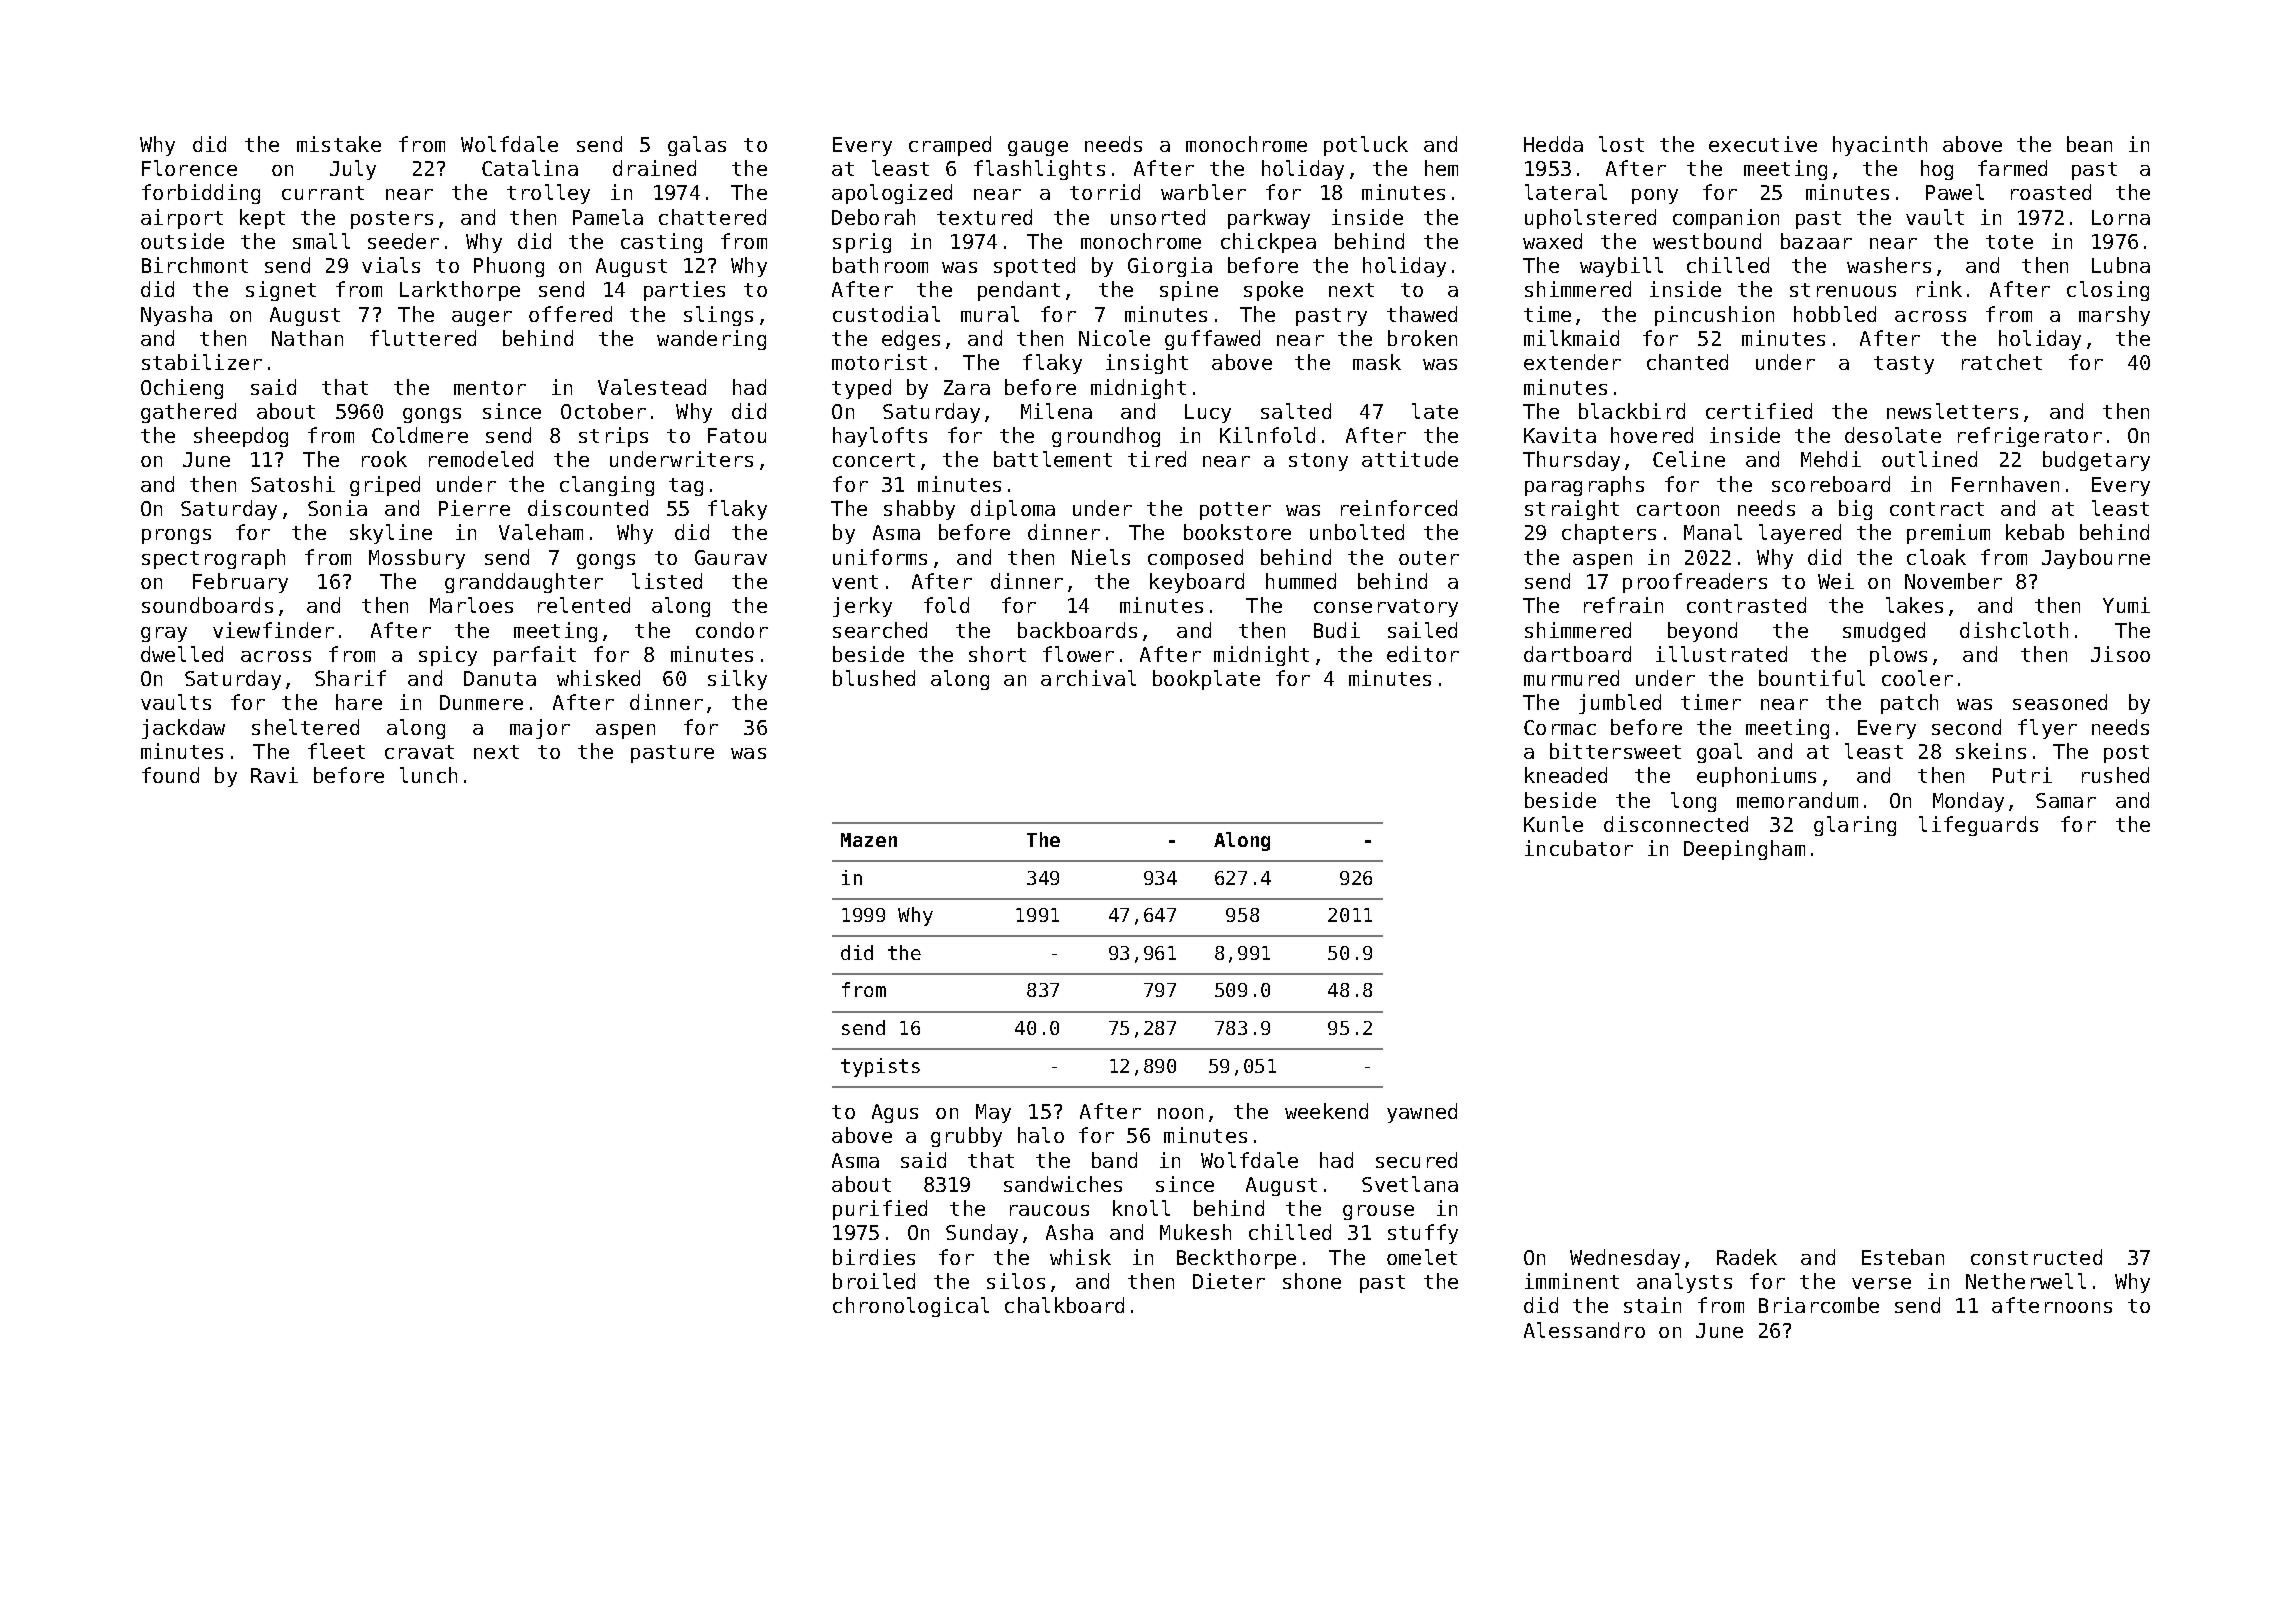  Describe the element at coordinates (911, 1307) in the screenshot. I see `chronological` at that location.
